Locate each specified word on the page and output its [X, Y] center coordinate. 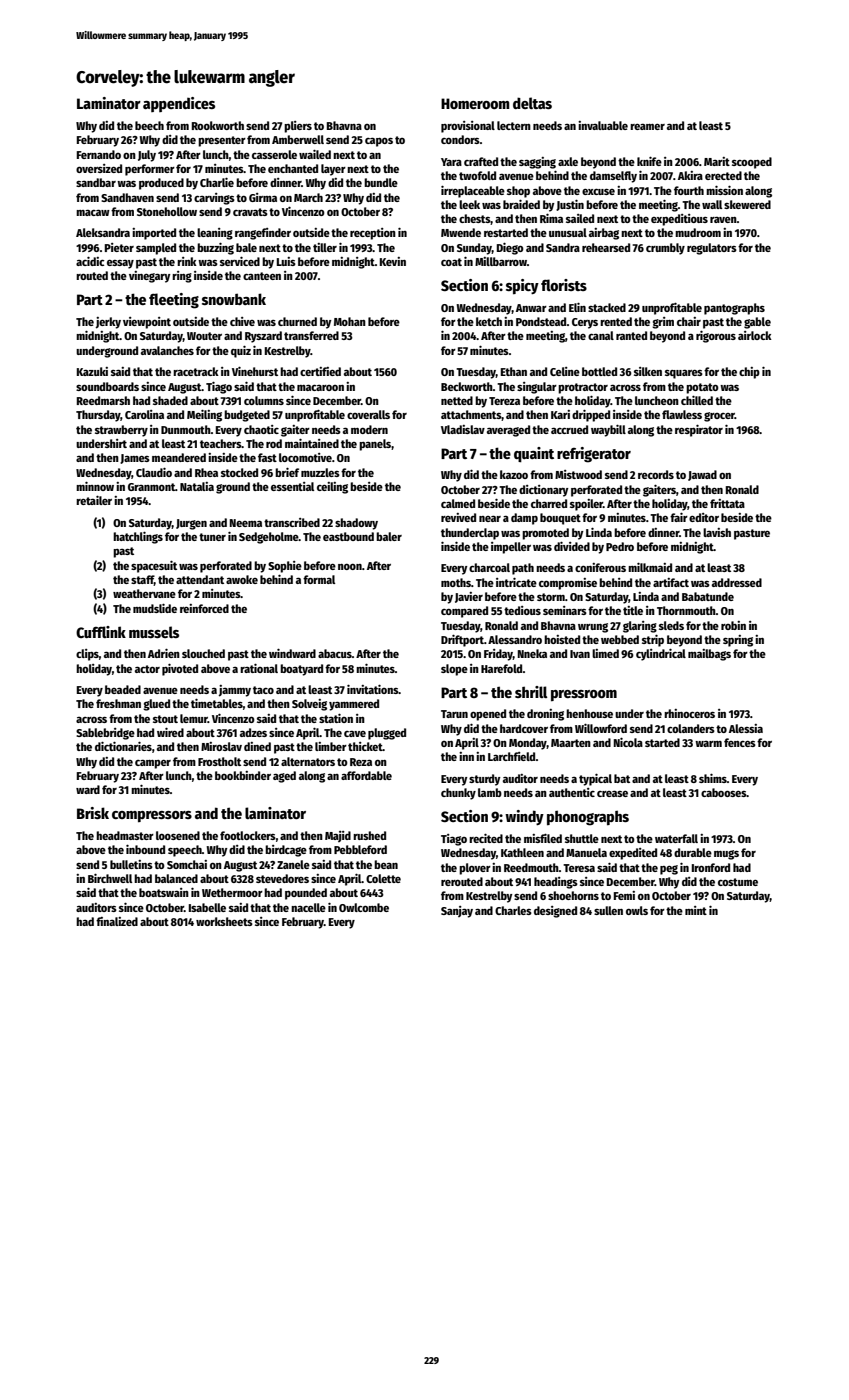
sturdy [484, 780]
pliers [298, 127]
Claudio [154, 472]
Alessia [746, 728]
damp [524, 519]
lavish [717, 532]
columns [264, 400]
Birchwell [110, 878]
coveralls [368, 414]
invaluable [603, 125]
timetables [217, 703]
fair [679, 517]
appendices [179, 104]
